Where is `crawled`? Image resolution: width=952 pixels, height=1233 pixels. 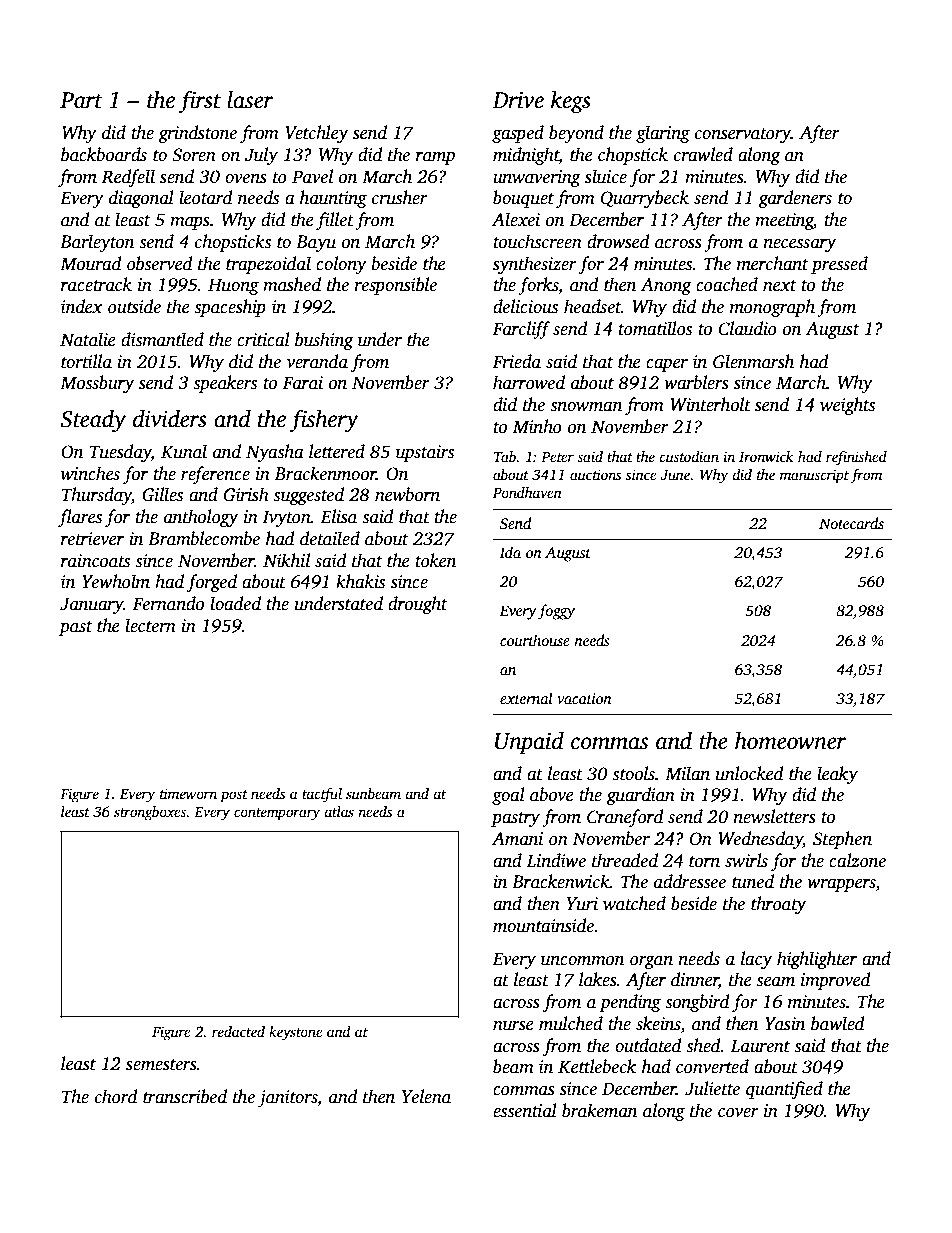
crawled is located at coordinates (703, 154).
